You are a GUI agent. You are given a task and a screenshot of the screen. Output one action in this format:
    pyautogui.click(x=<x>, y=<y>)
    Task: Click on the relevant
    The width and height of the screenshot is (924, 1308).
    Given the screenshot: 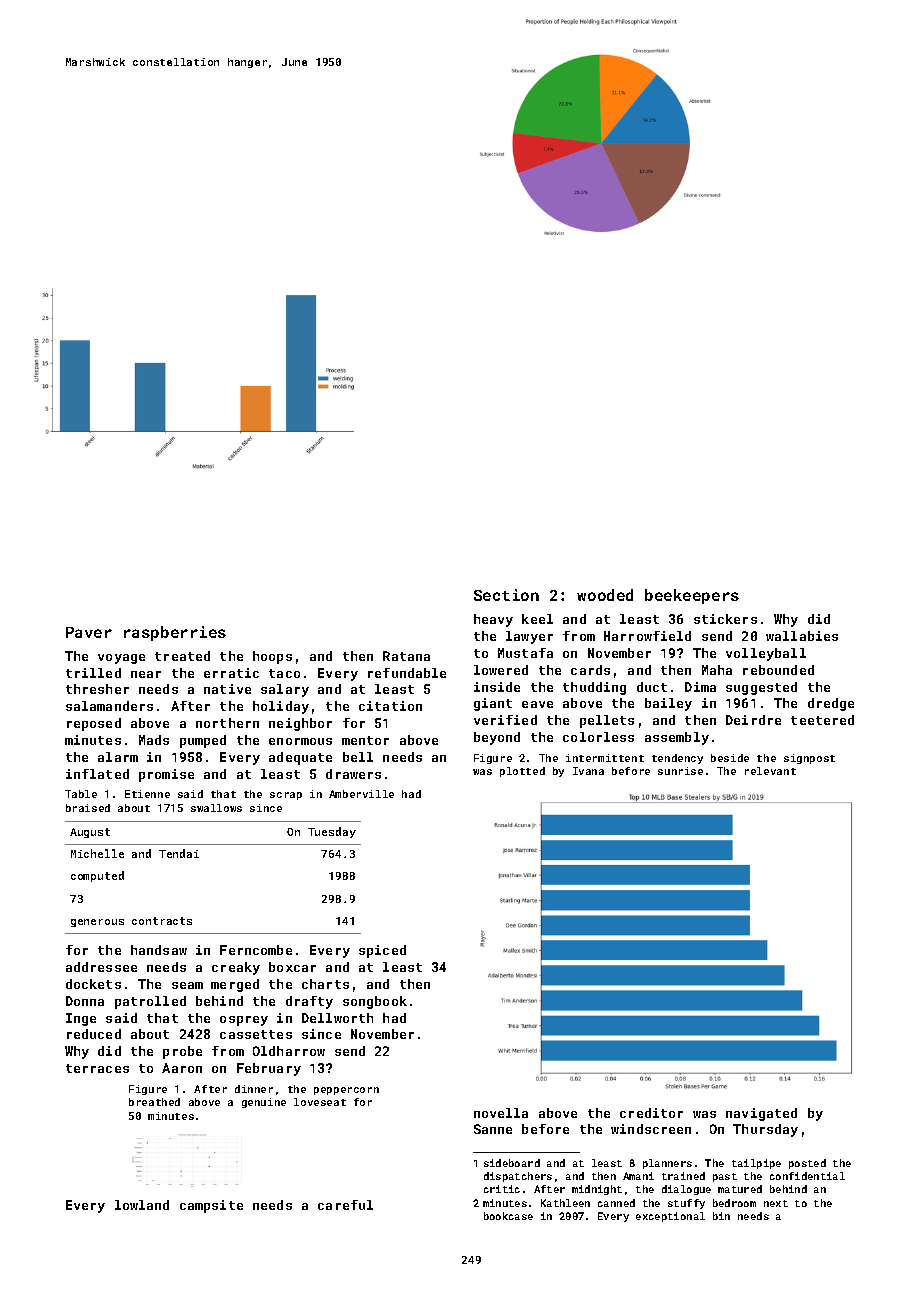 What is the action you would take?
    pyautogui.click(x=770, y=771)
